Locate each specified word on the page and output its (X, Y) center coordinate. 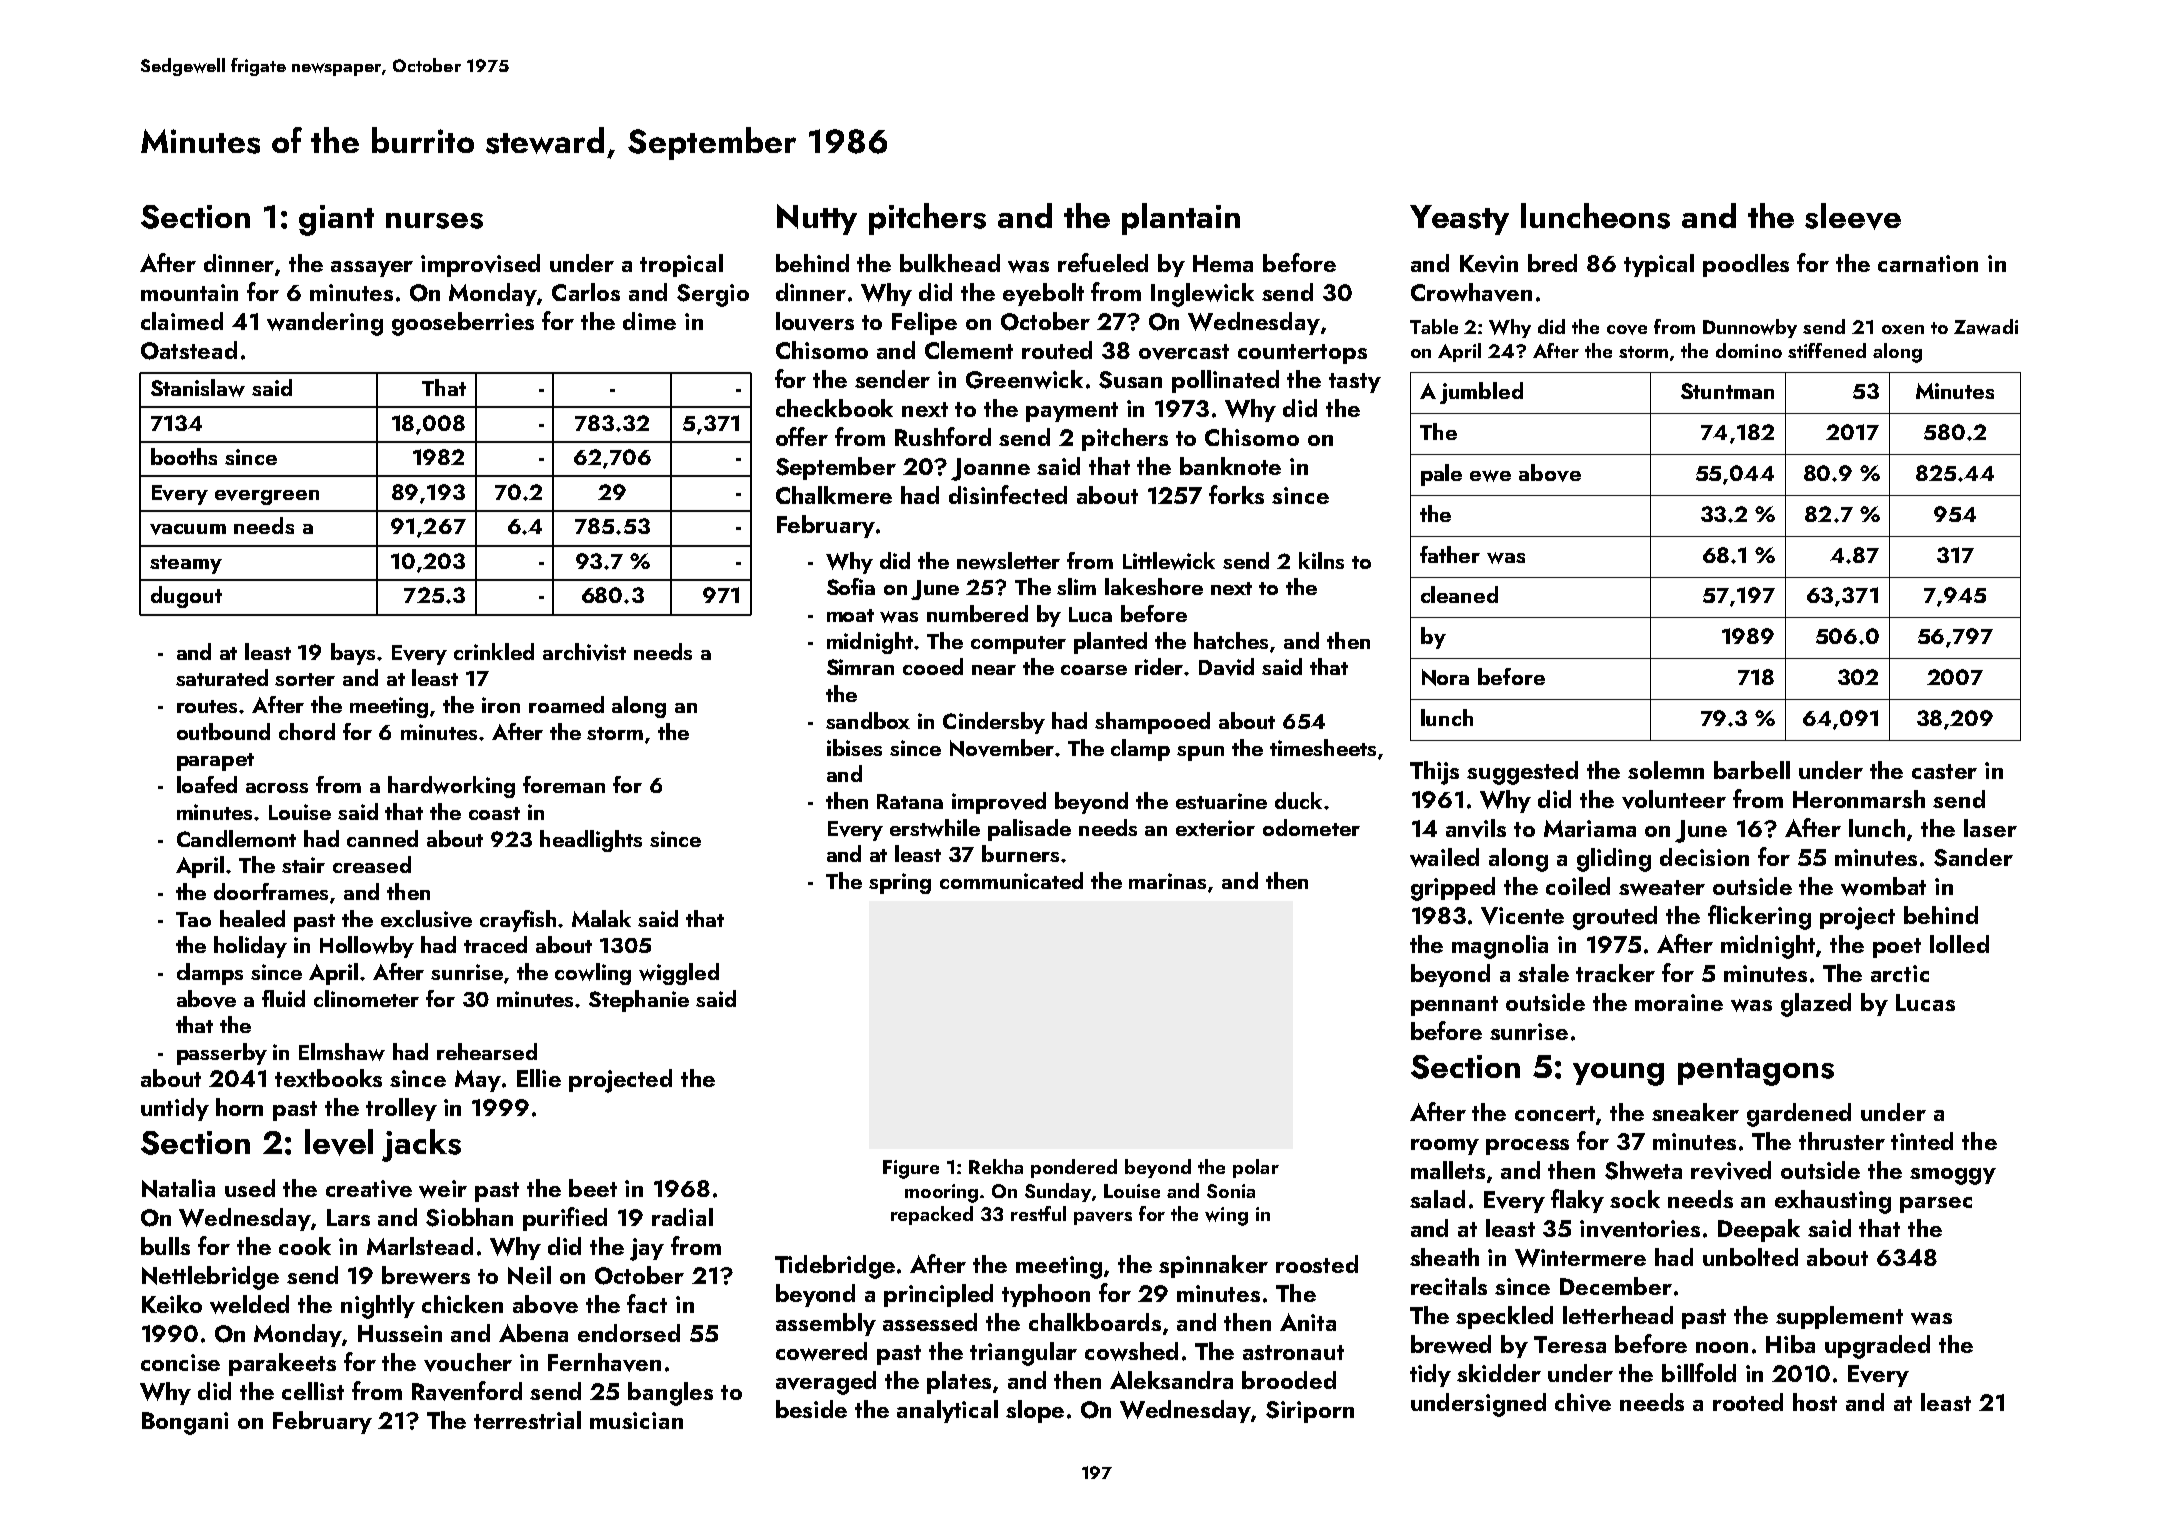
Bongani (185, 1423)
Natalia (178, 1188)
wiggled (679, 974)
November (1002, 748)
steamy (186, 564)
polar (1256, 1168)
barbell (1752, 770)
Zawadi (1986, 327)
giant (336, 220)
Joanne (990, 469)
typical (1659, 265)
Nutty (817, 219)
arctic (1900, 973)
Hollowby (367, 947)
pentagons (1756, 1072)
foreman (564, 784)
